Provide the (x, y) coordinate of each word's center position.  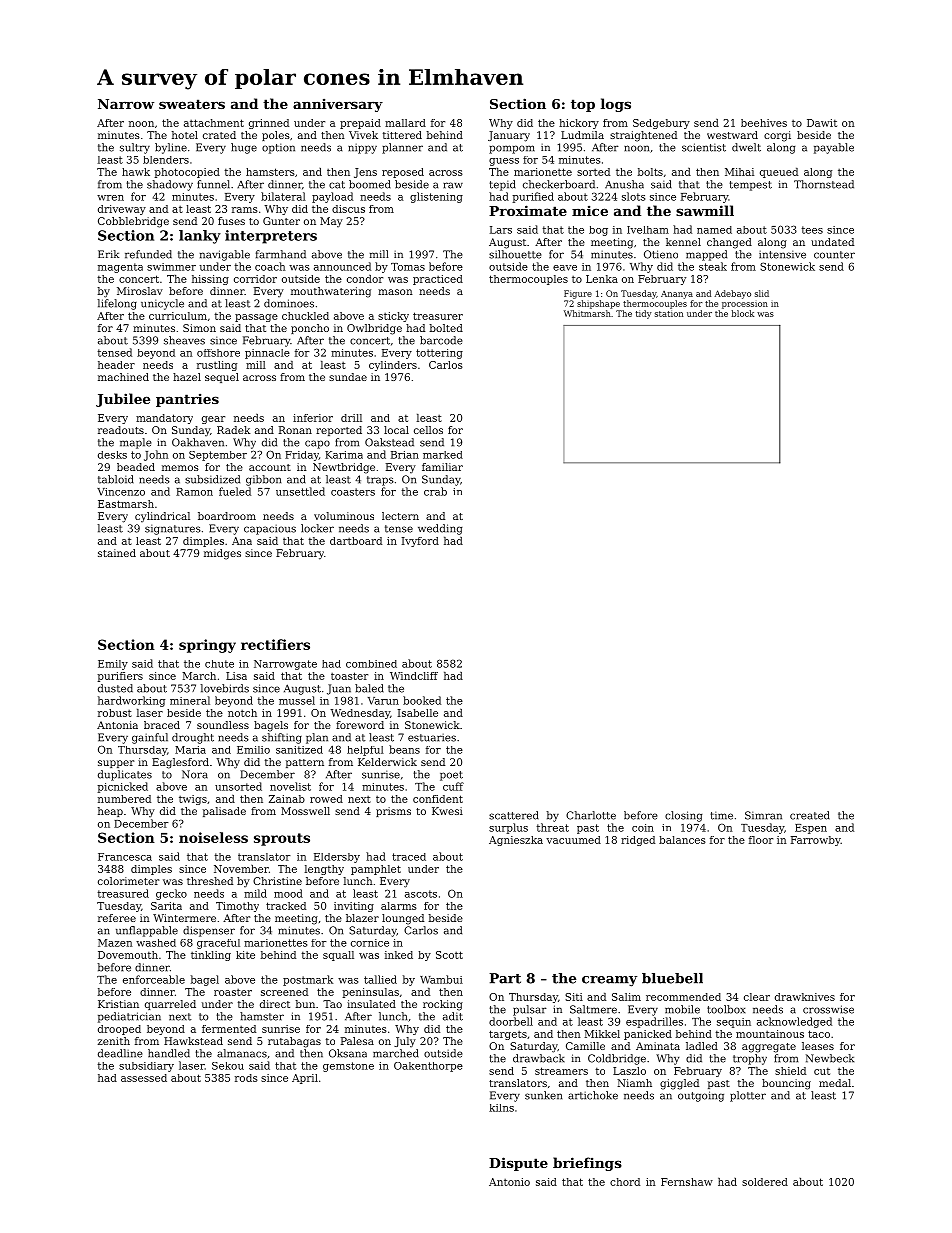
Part (505, 978)
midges (222, 554)
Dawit (822, 123)
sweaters (192, 104)
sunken (543, 1095)
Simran (763, 815)
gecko (171, 894)
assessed (144, 1078)
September (218, 456)
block (743, 313)
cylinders (393, 366)
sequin (734, 1023)
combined (371, 664)
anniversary (338, 105)
